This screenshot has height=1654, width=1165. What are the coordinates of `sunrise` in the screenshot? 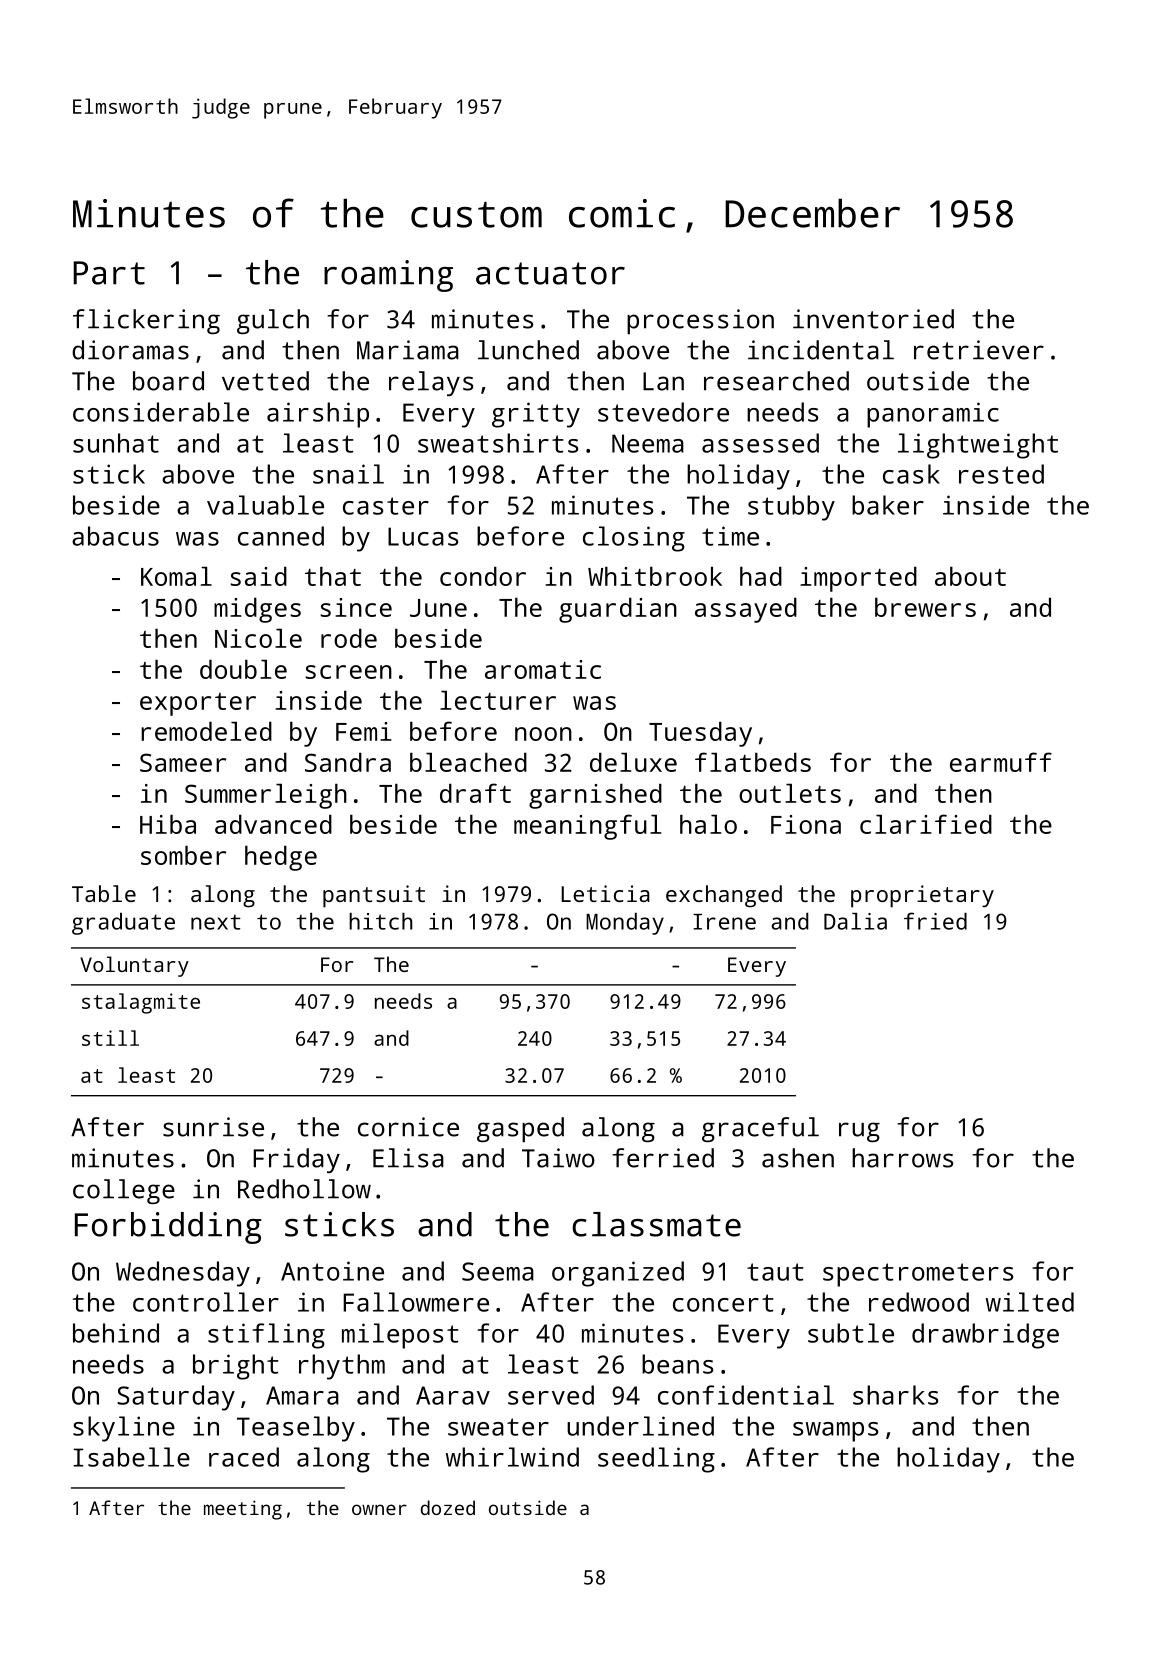 It's located at (213, 1127).
